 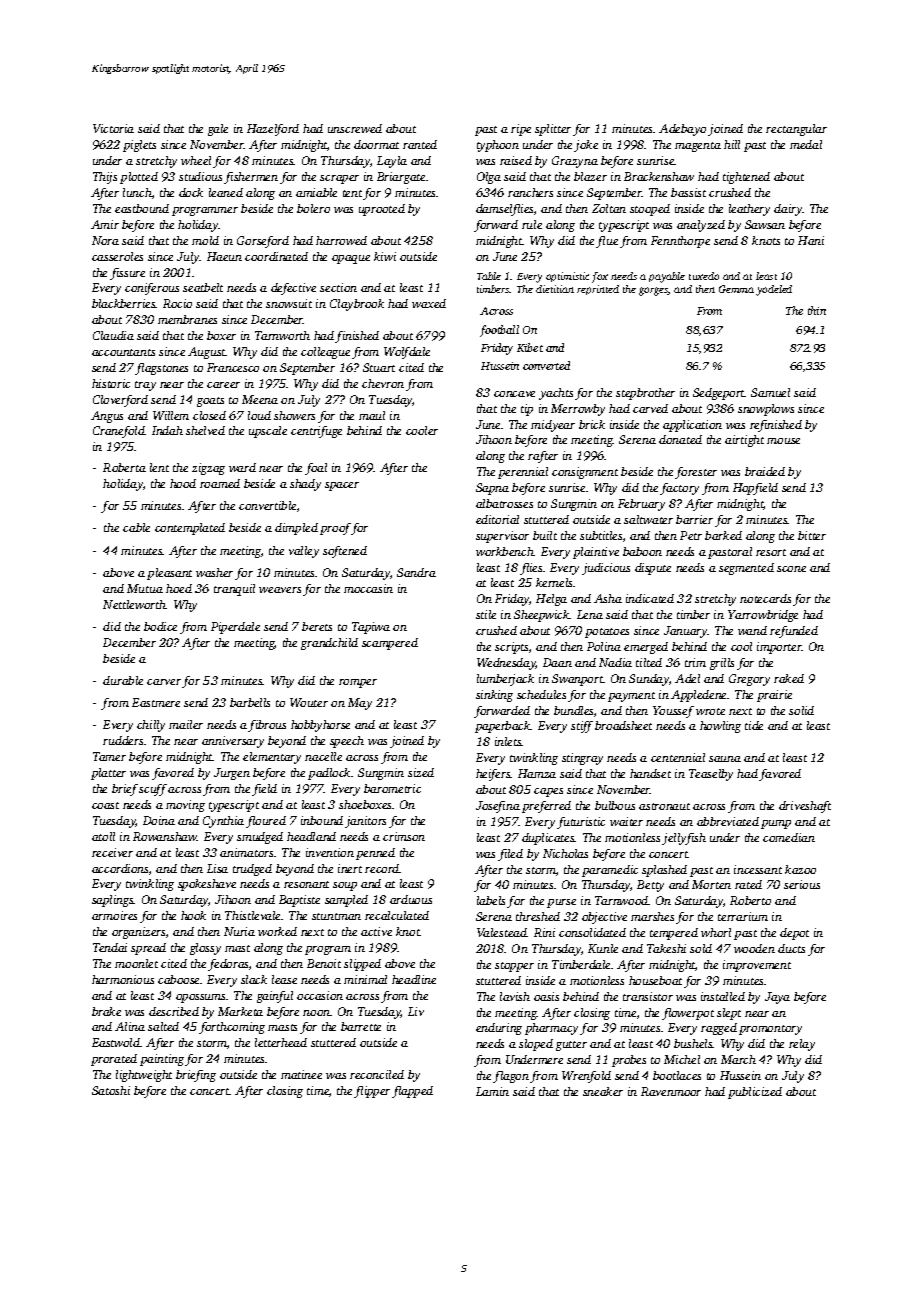 What do you see at coordinates (537, 773) in the screenshot?
I see `Hamza` at bounding box center [537, 773].
